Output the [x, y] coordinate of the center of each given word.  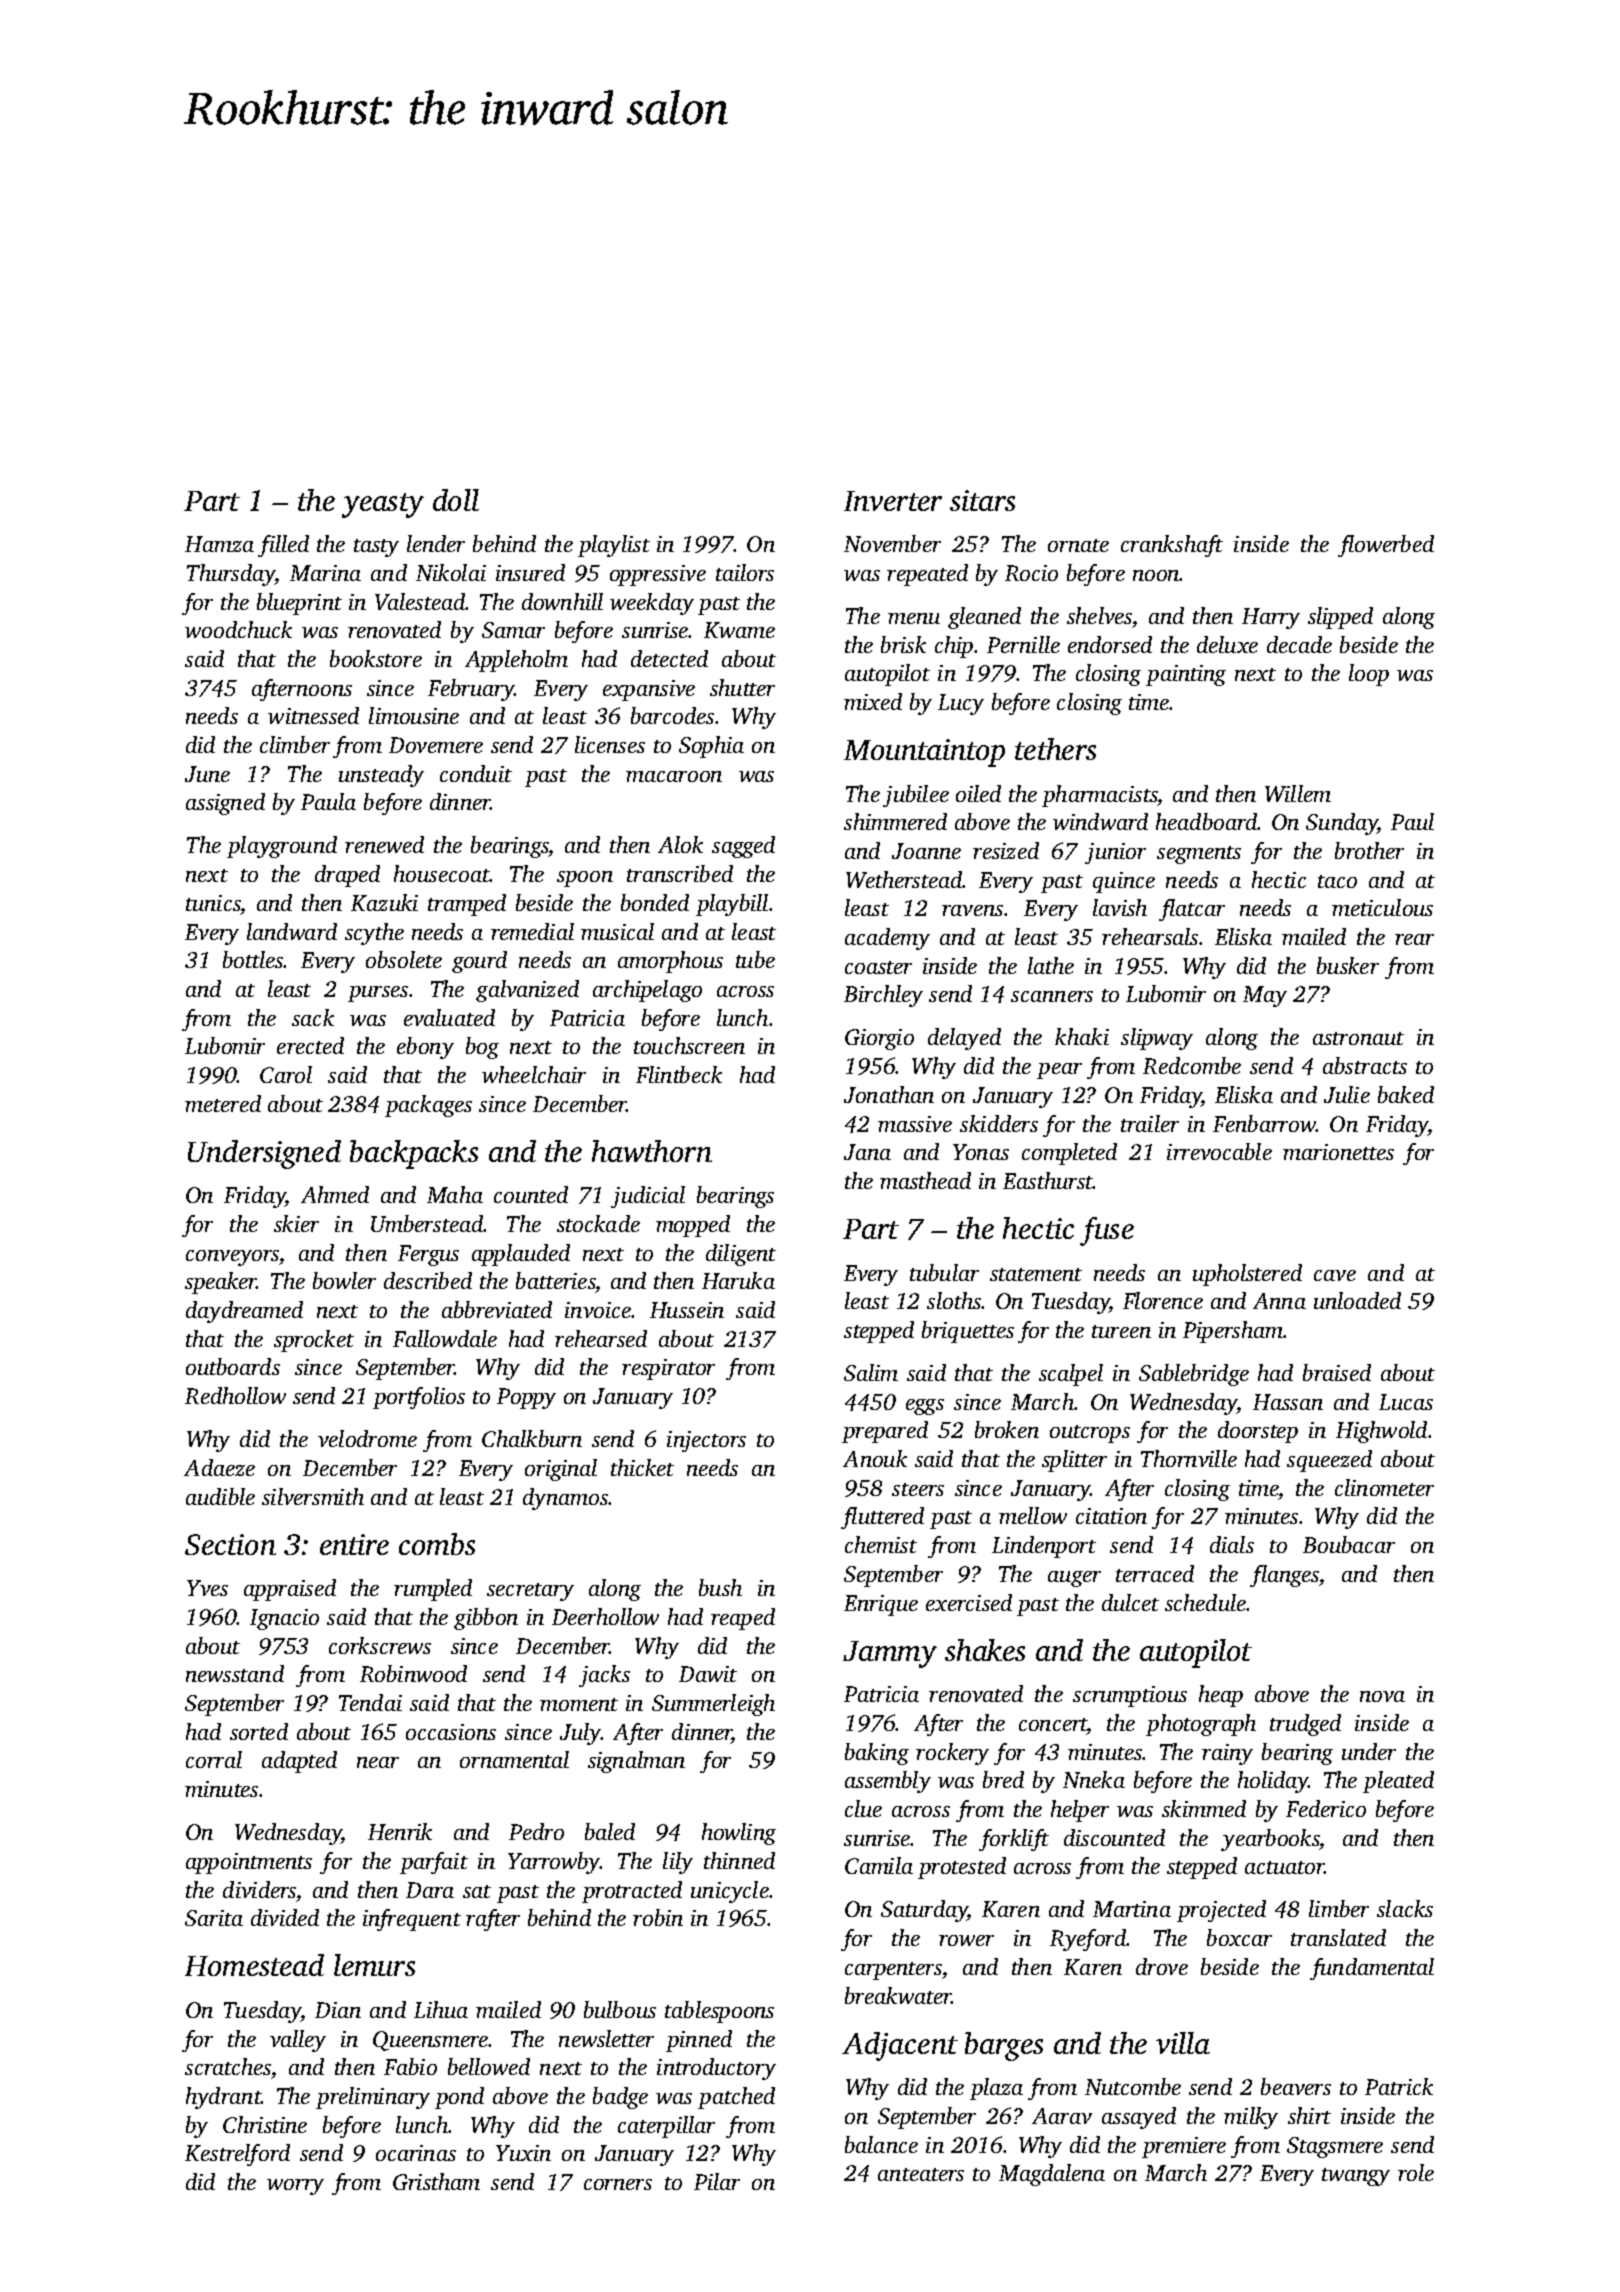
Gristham [436, 2181]
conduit [476, 773]
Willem [1298, 793]
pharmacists [1100, 796]
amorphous [670, 962]
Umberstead [427, 1223]
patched [736, 2098]
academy [887, 939]
